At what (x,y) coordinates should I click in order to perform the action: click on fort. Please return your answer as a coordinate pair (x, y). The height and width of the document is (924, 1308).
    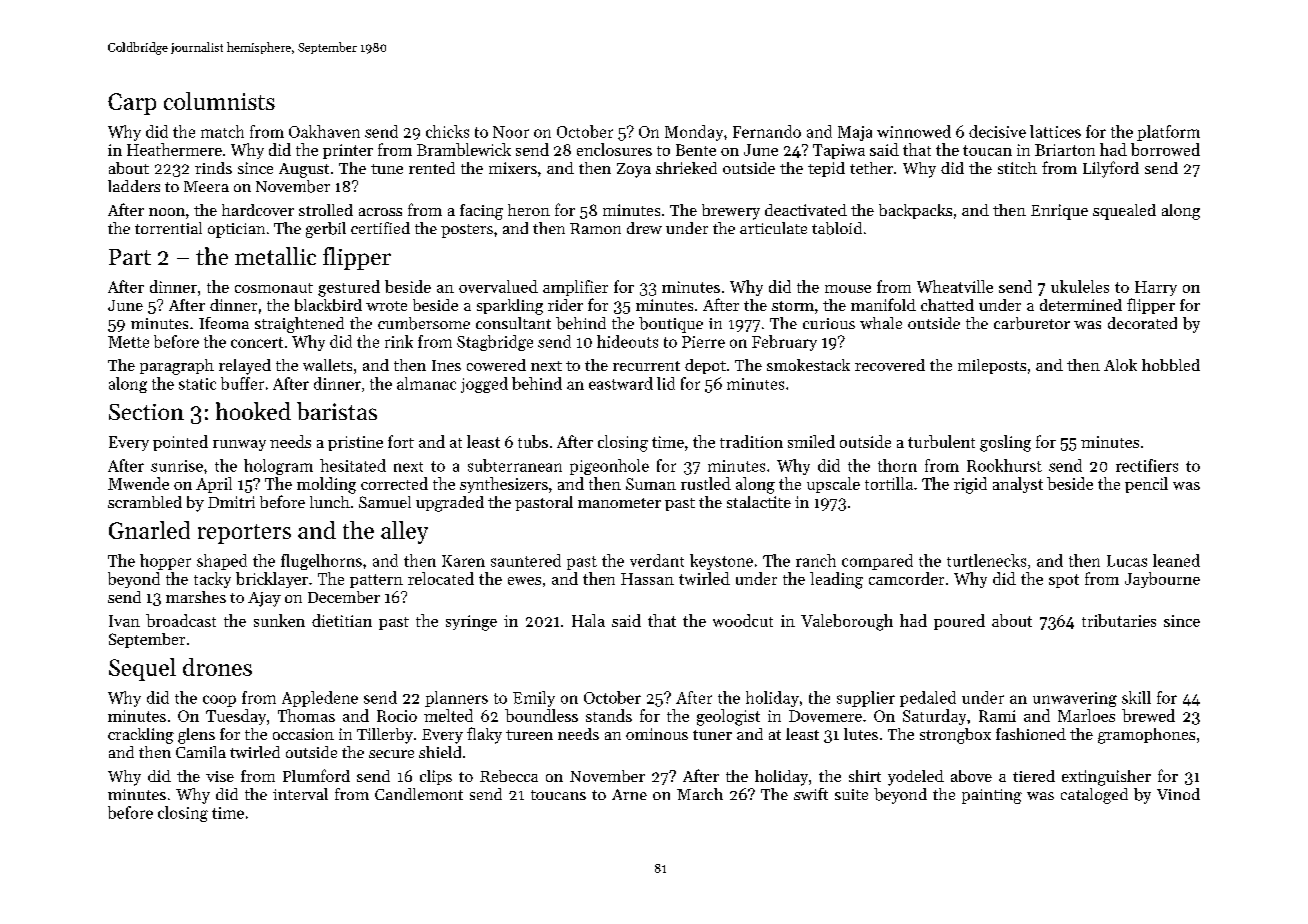
    Looking at the image, I should click on (401, 441).
